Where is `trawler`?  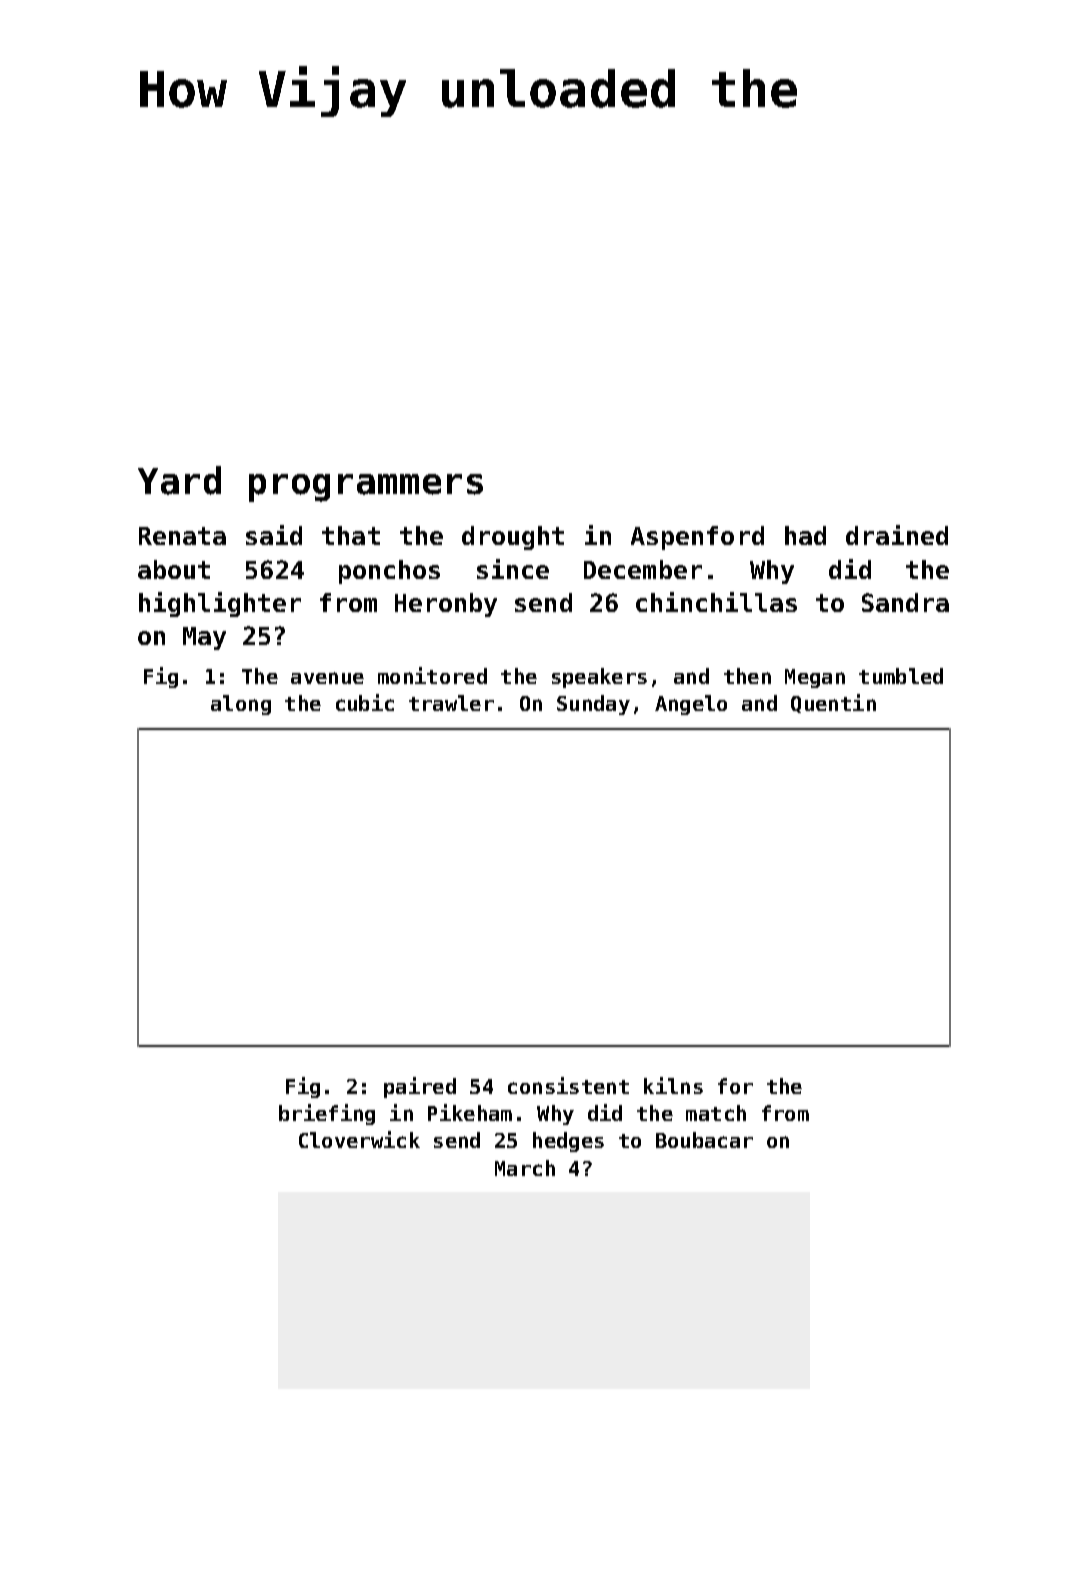 trawler is located at coordinates (451, 703).
